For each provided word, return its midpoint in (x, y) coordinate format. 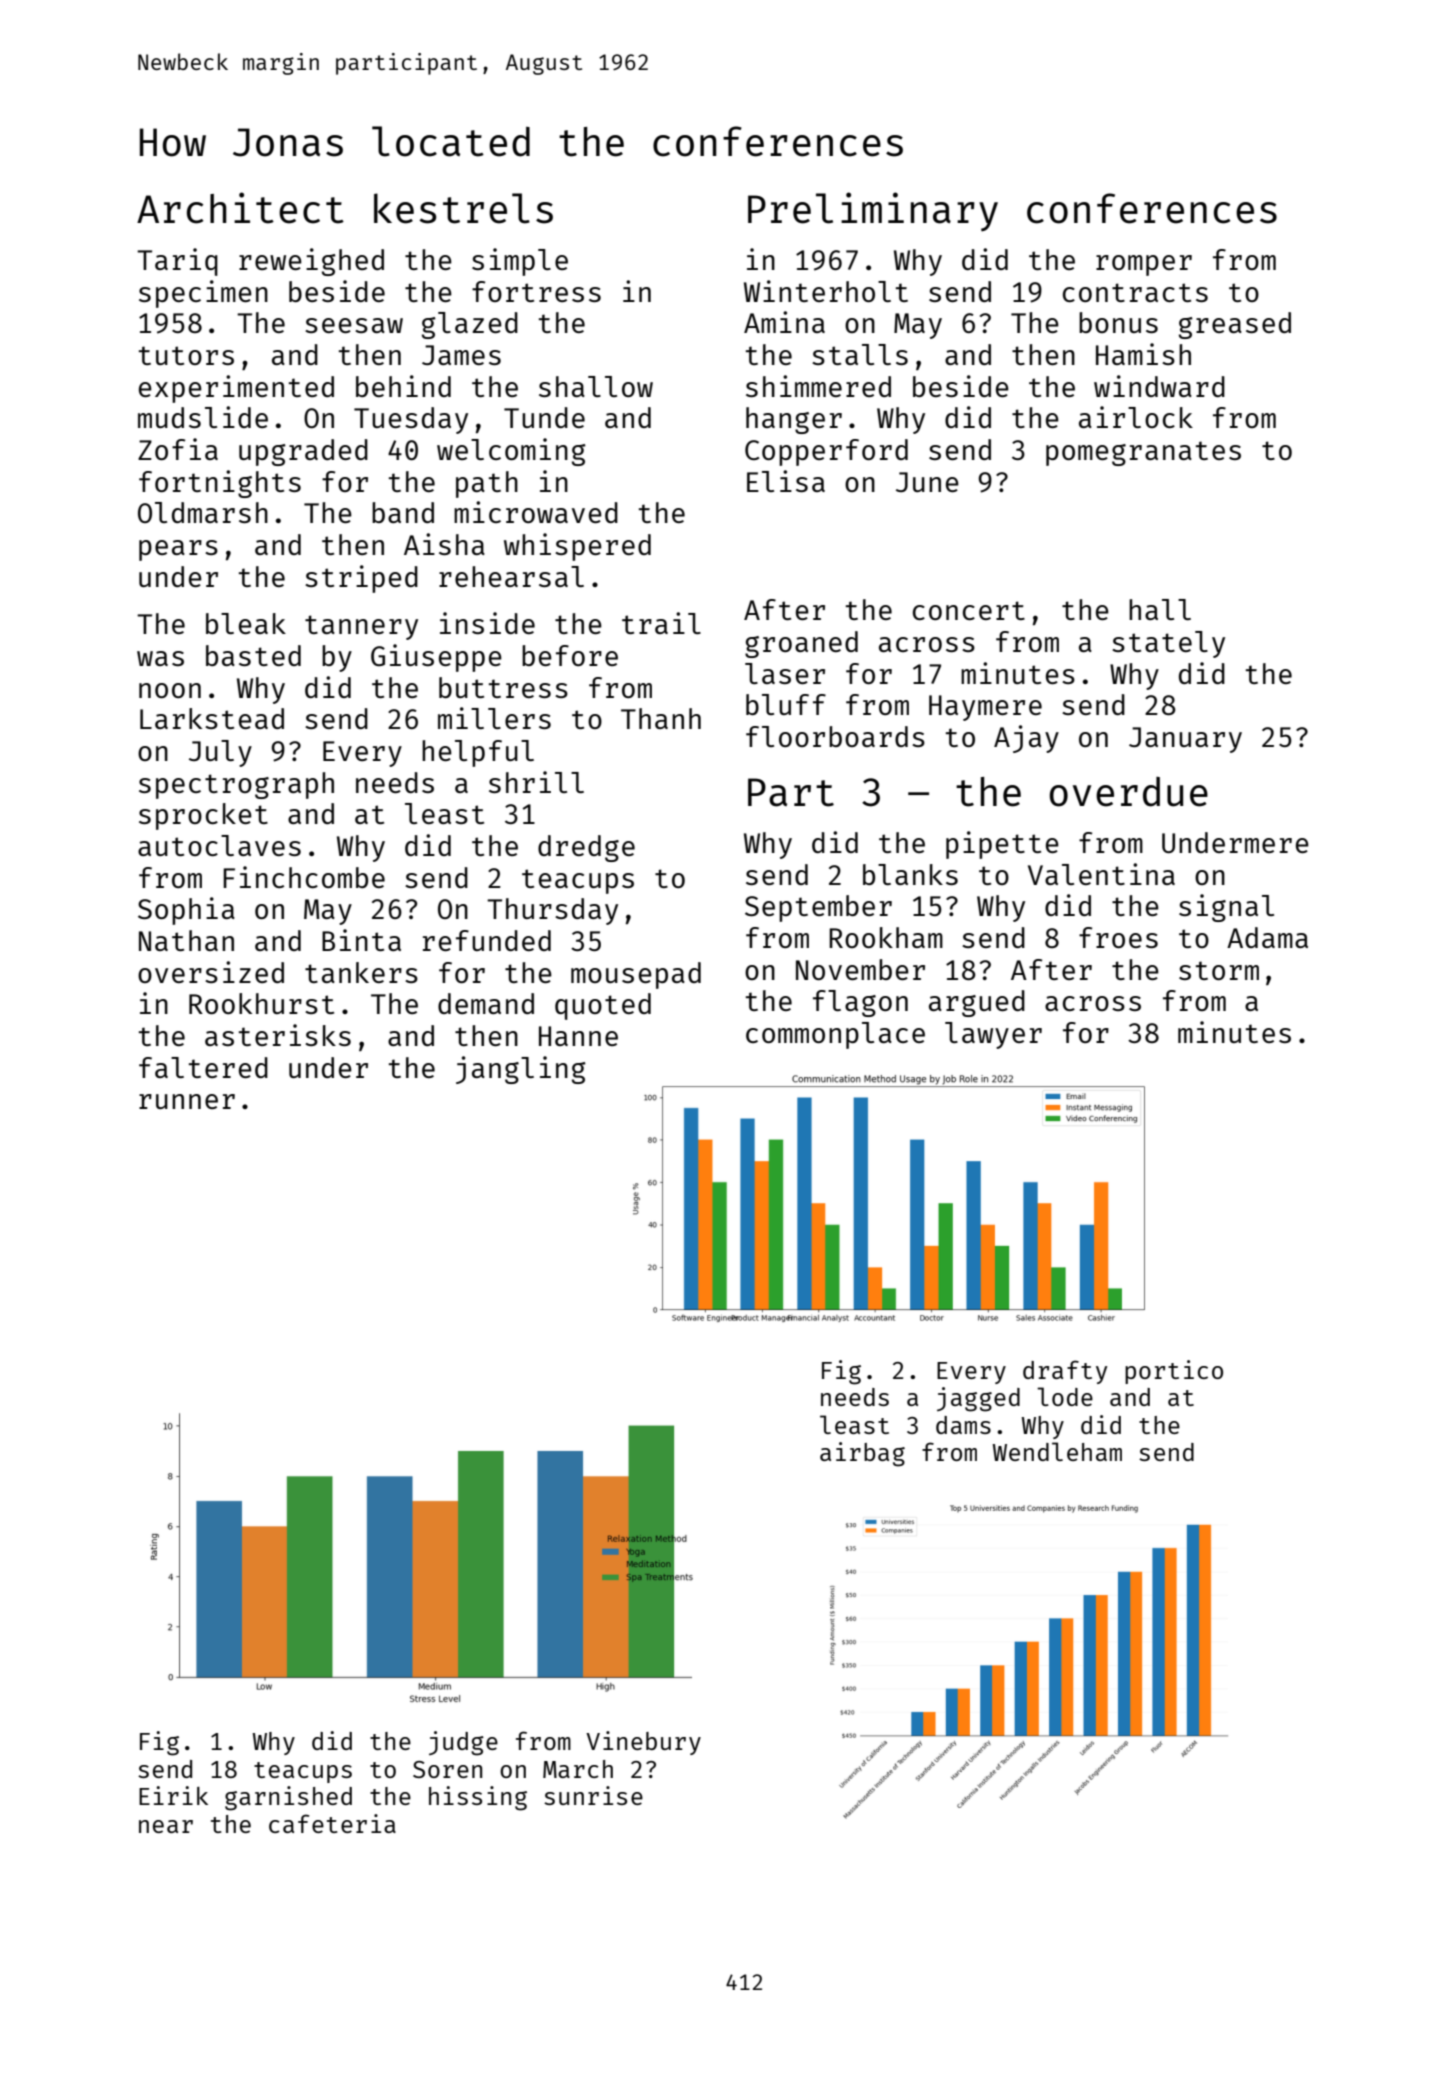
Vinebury (643, 1743)
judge (463, 1743)
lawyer (993, 1035)
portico (1174, 1372)
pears (178, 550)
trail (661, 623)
